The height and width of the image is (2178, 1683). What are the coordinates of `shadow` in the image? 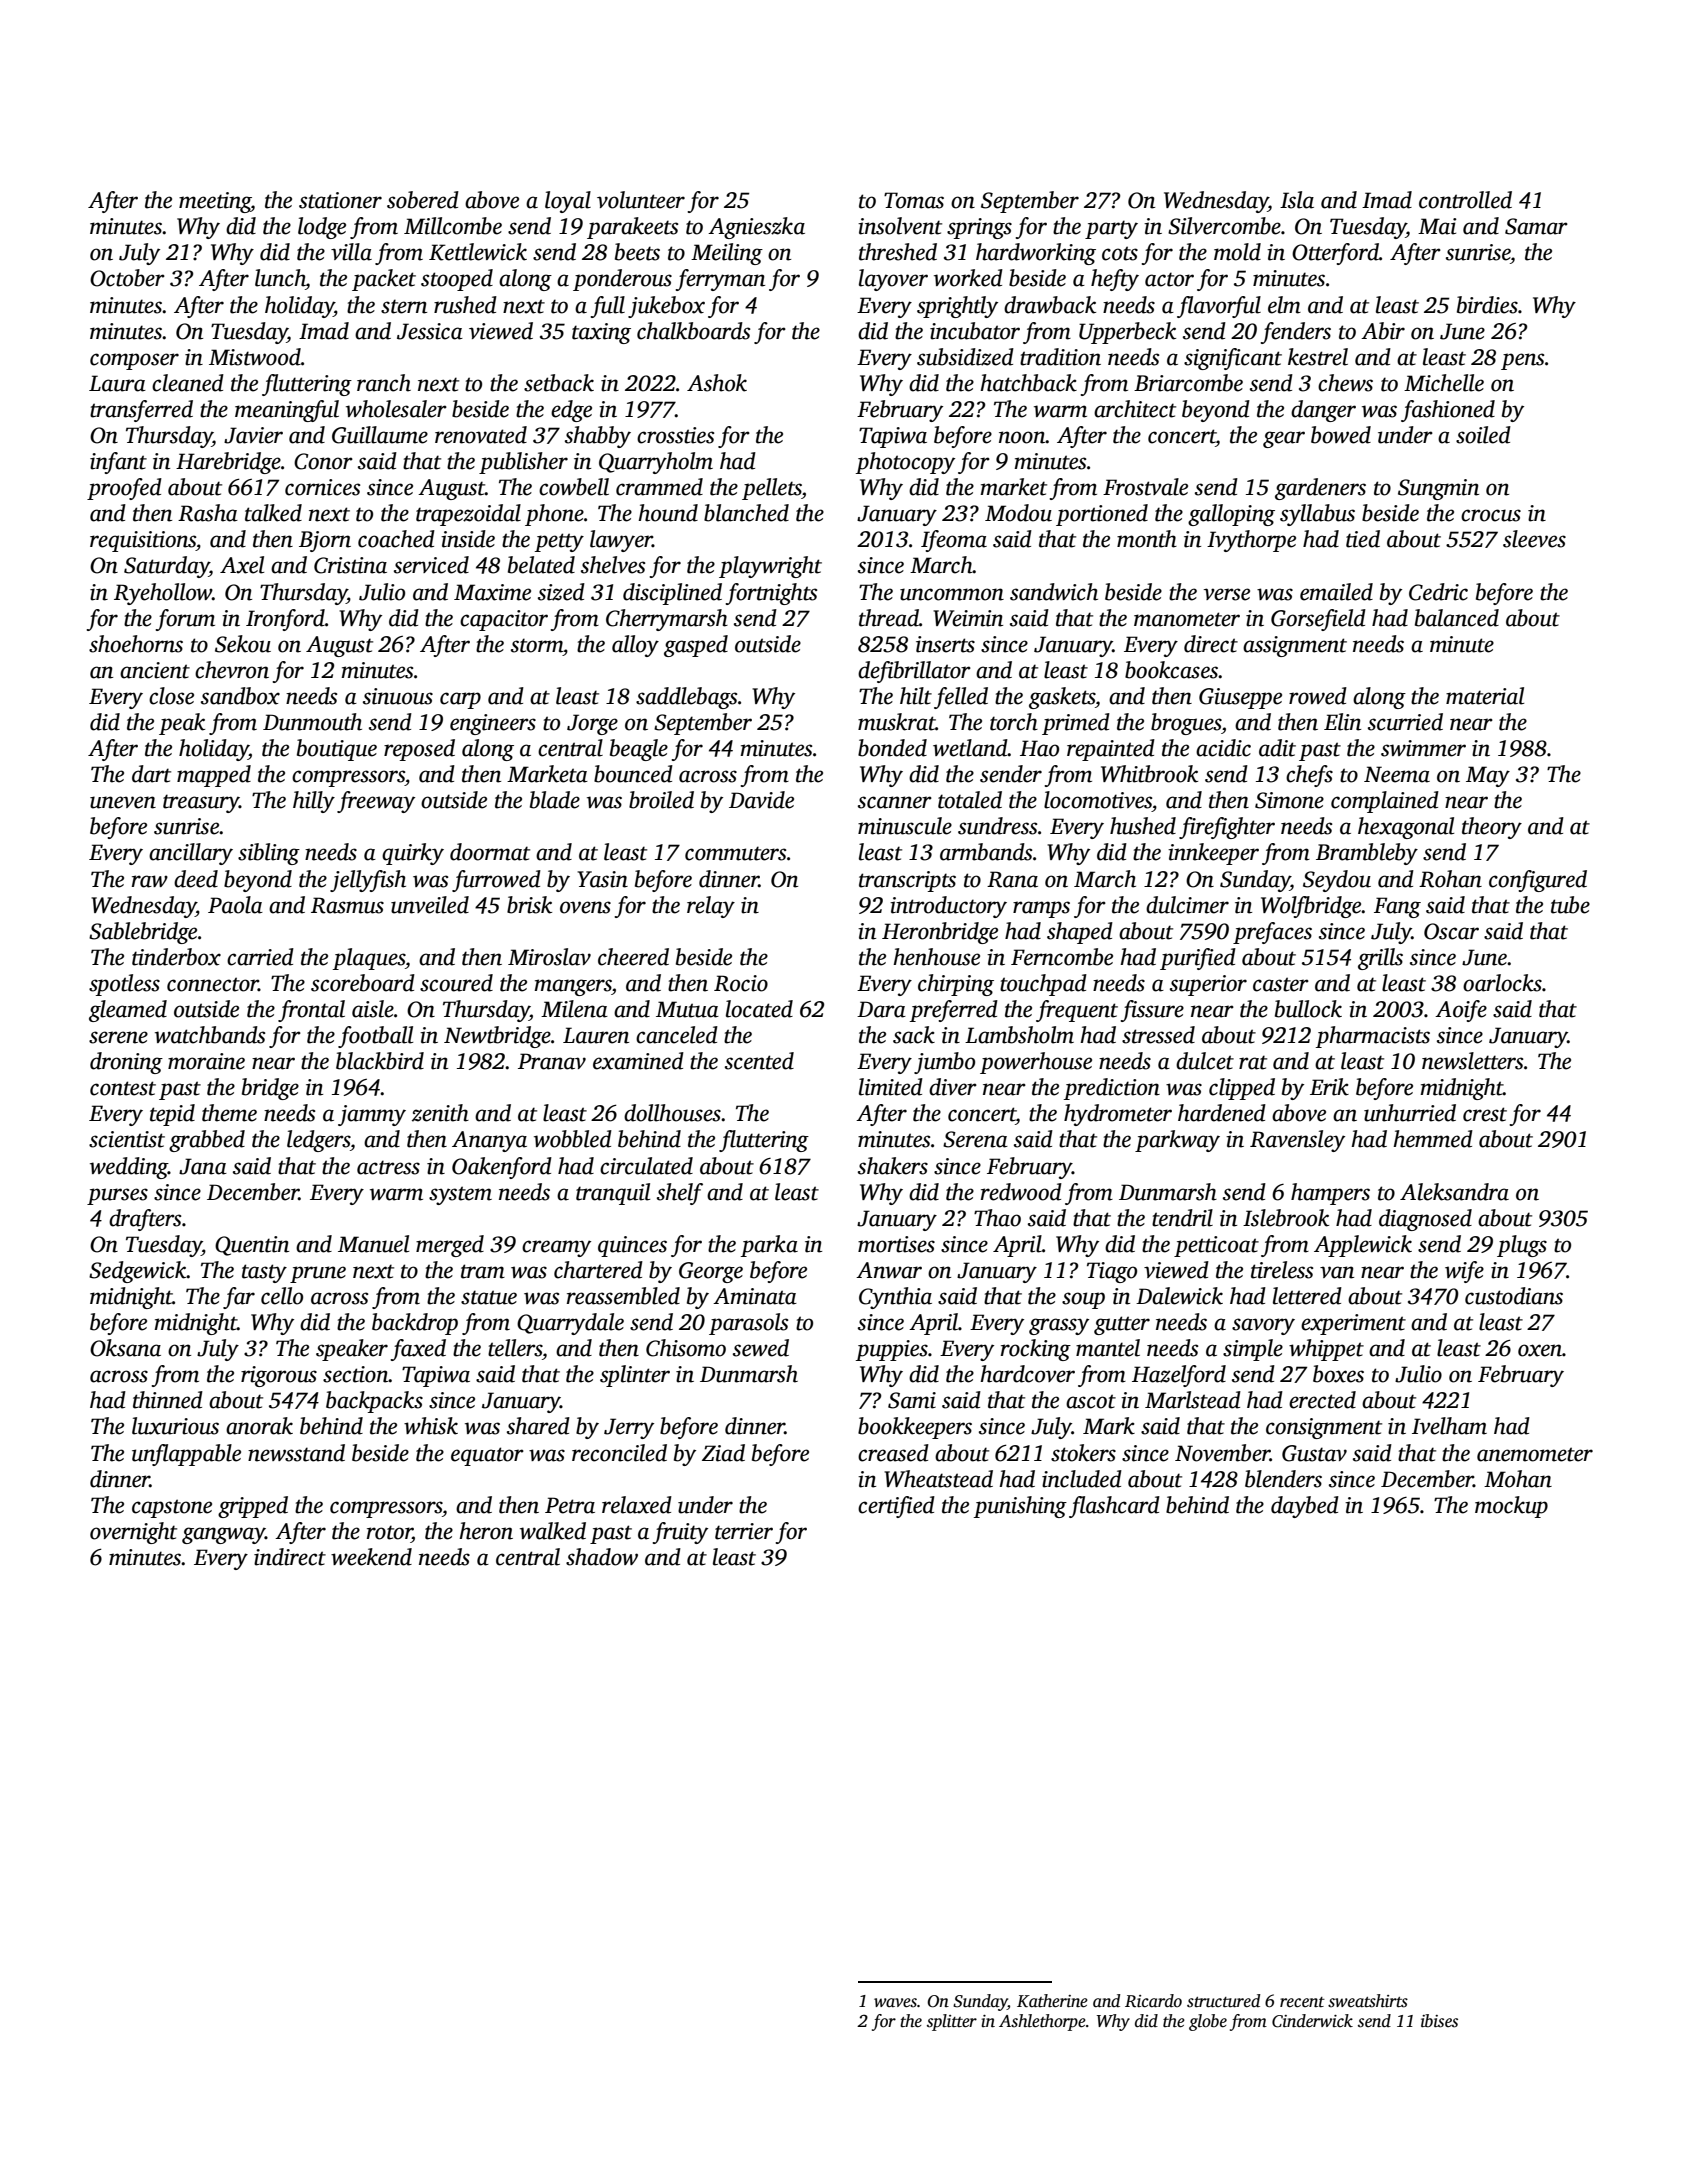 It's located at (602, 1557).
